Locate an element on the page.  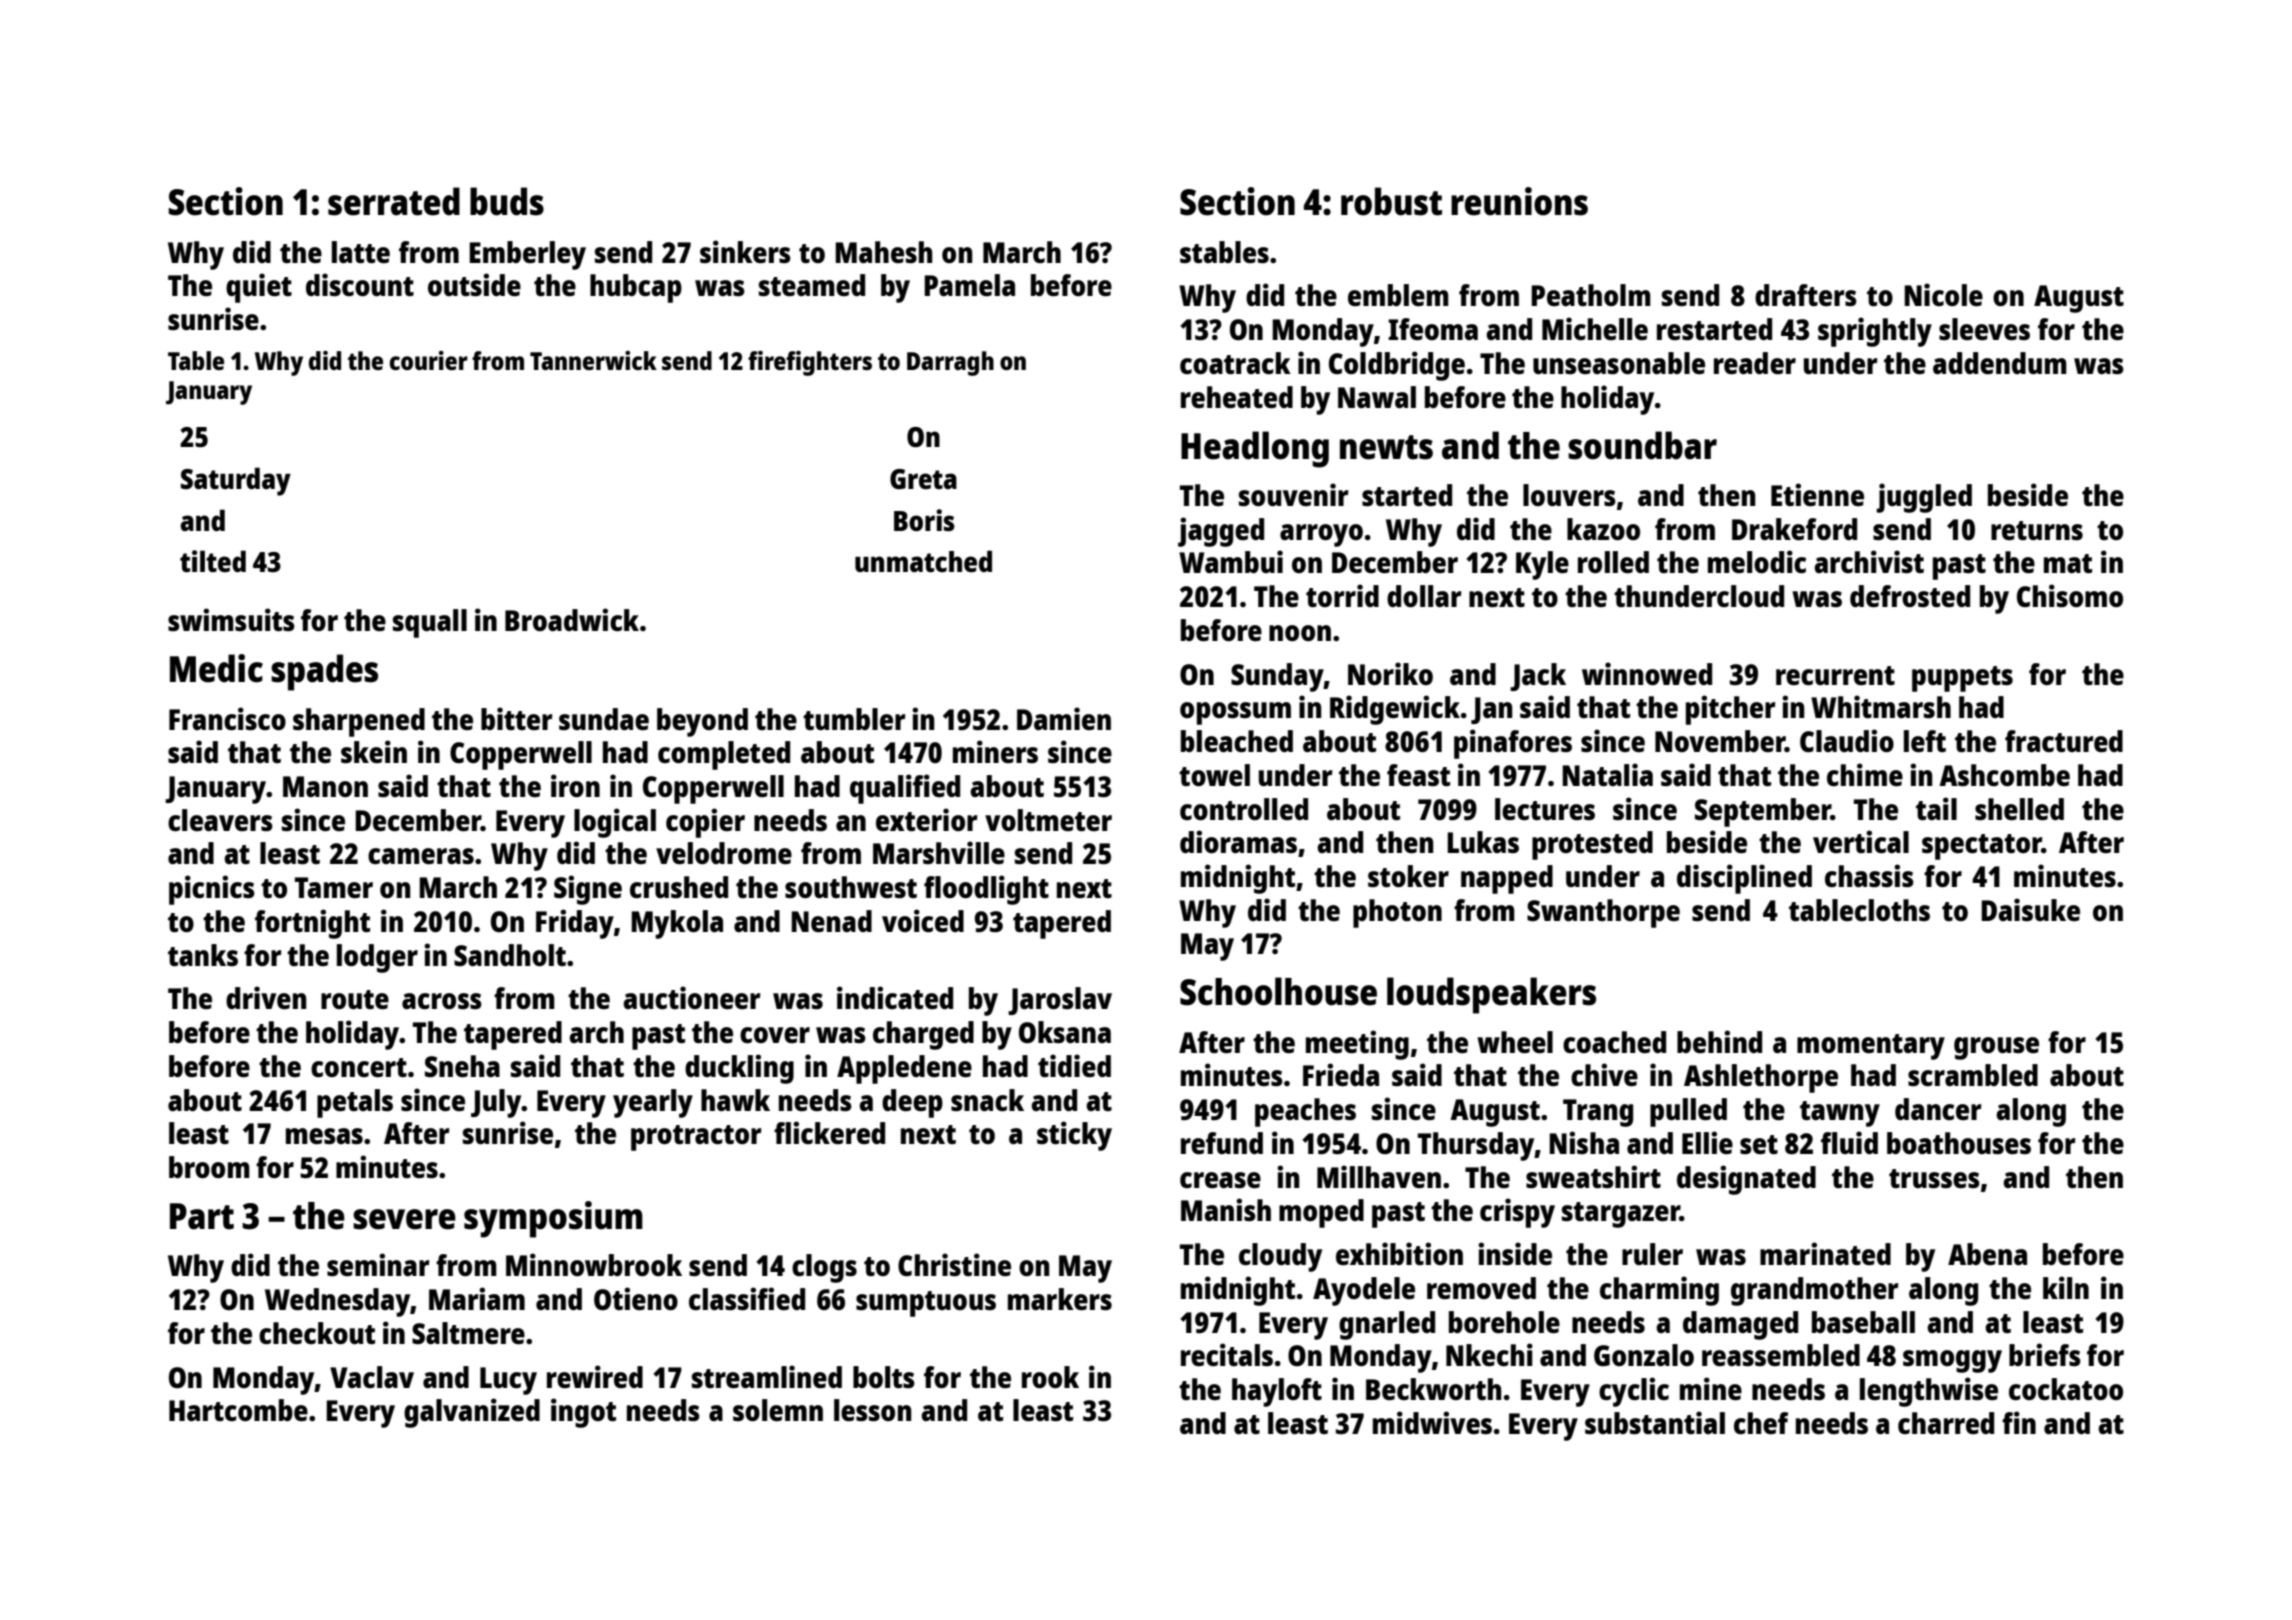
Michelle is located at coordinates (1595, 328).
